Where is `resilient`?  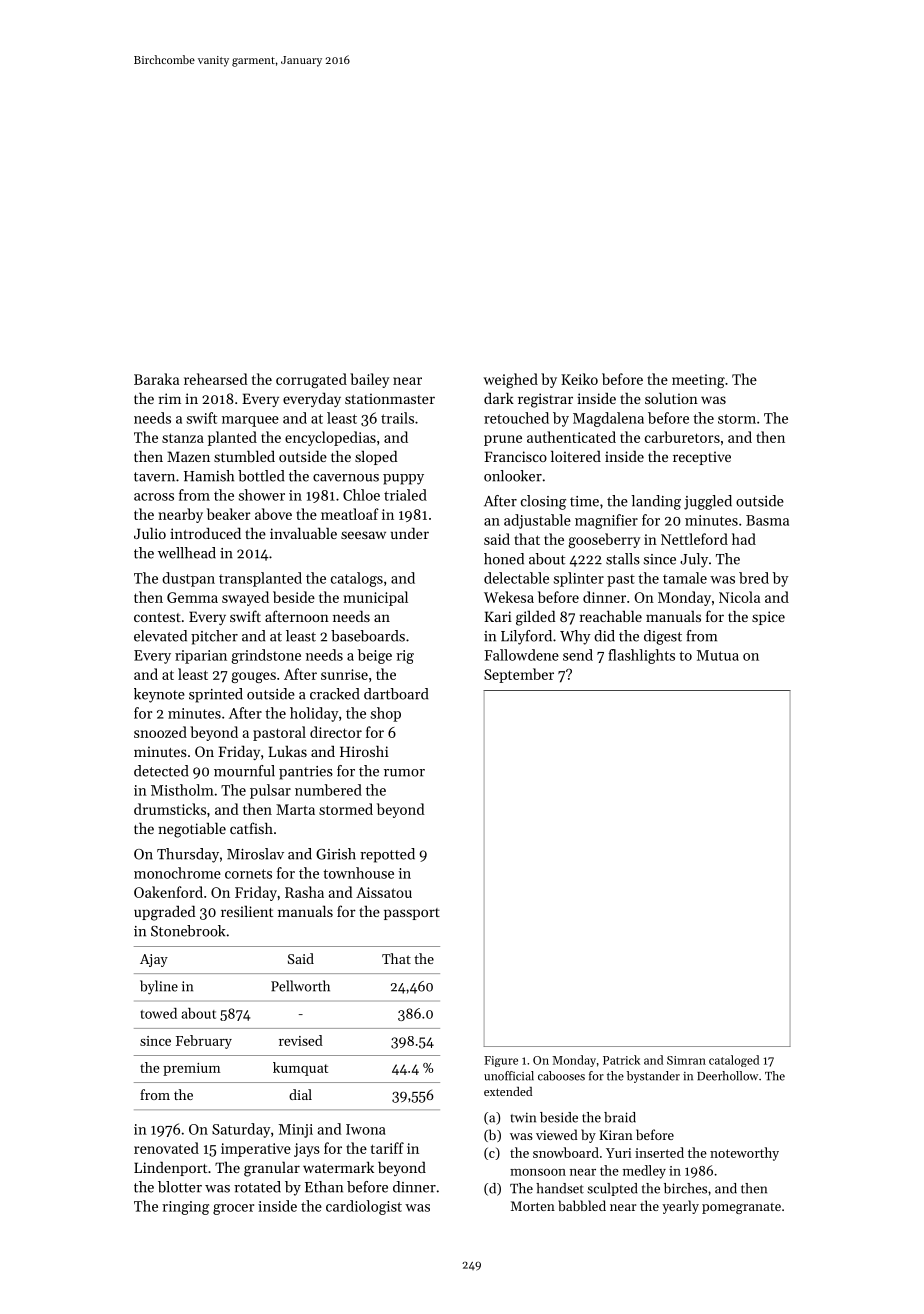
resilient is located at coordinates (247, 911).
